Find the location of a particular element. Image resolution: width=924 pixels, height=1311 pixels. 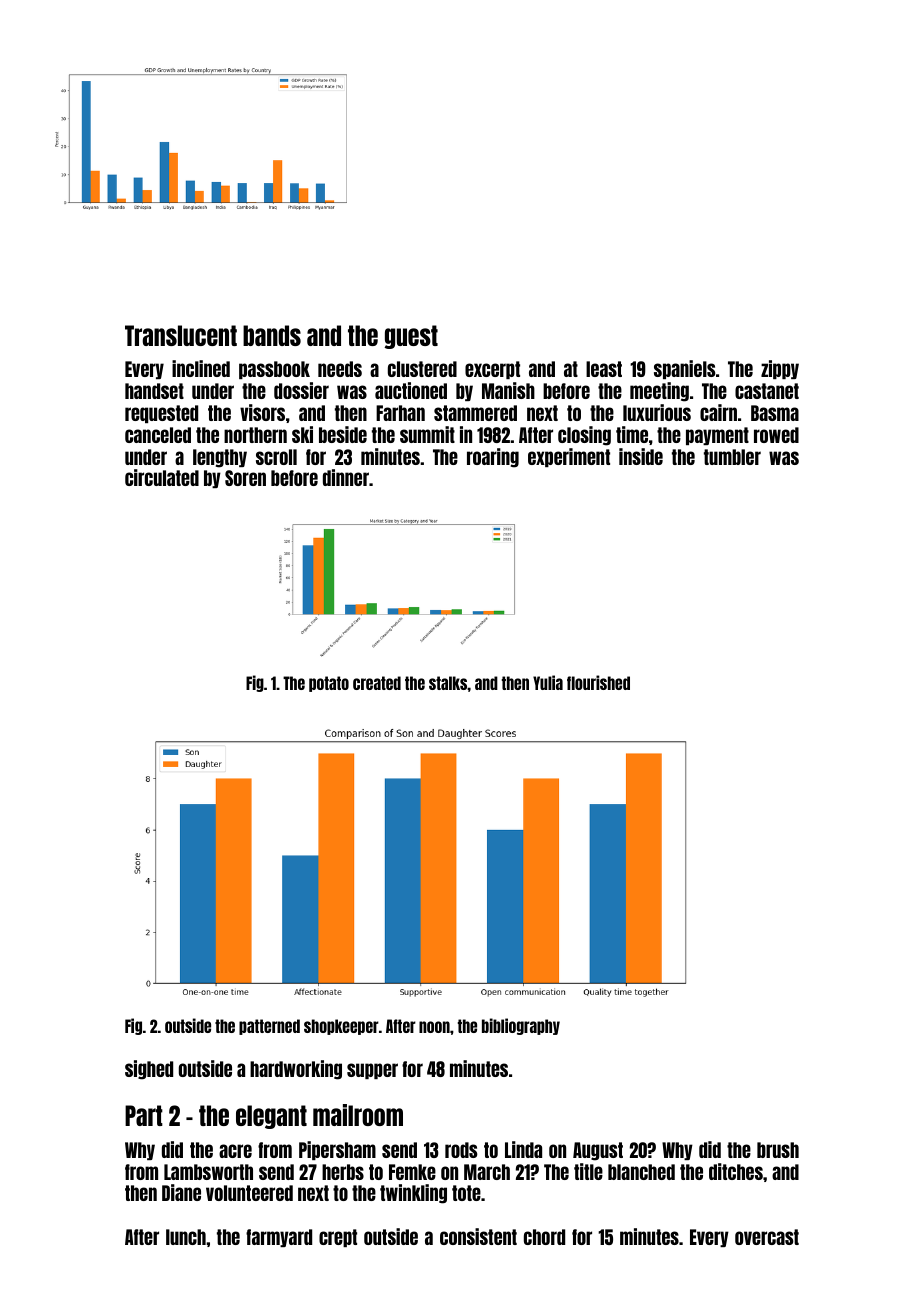

created is located at coordinates (377, 683).
